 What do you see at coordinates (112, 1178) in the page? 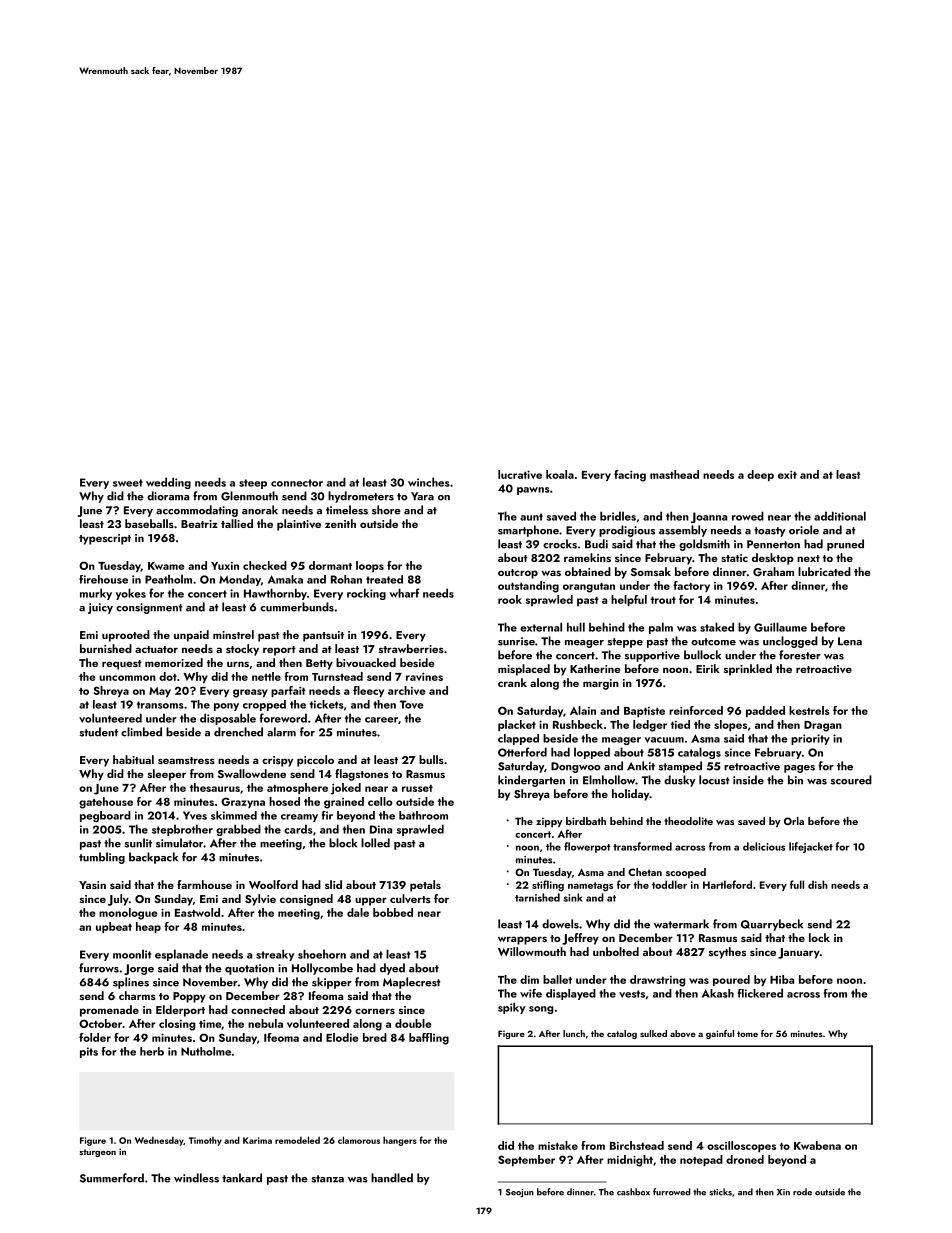
I see `Summerford` at bounding box center [112, 1178].
